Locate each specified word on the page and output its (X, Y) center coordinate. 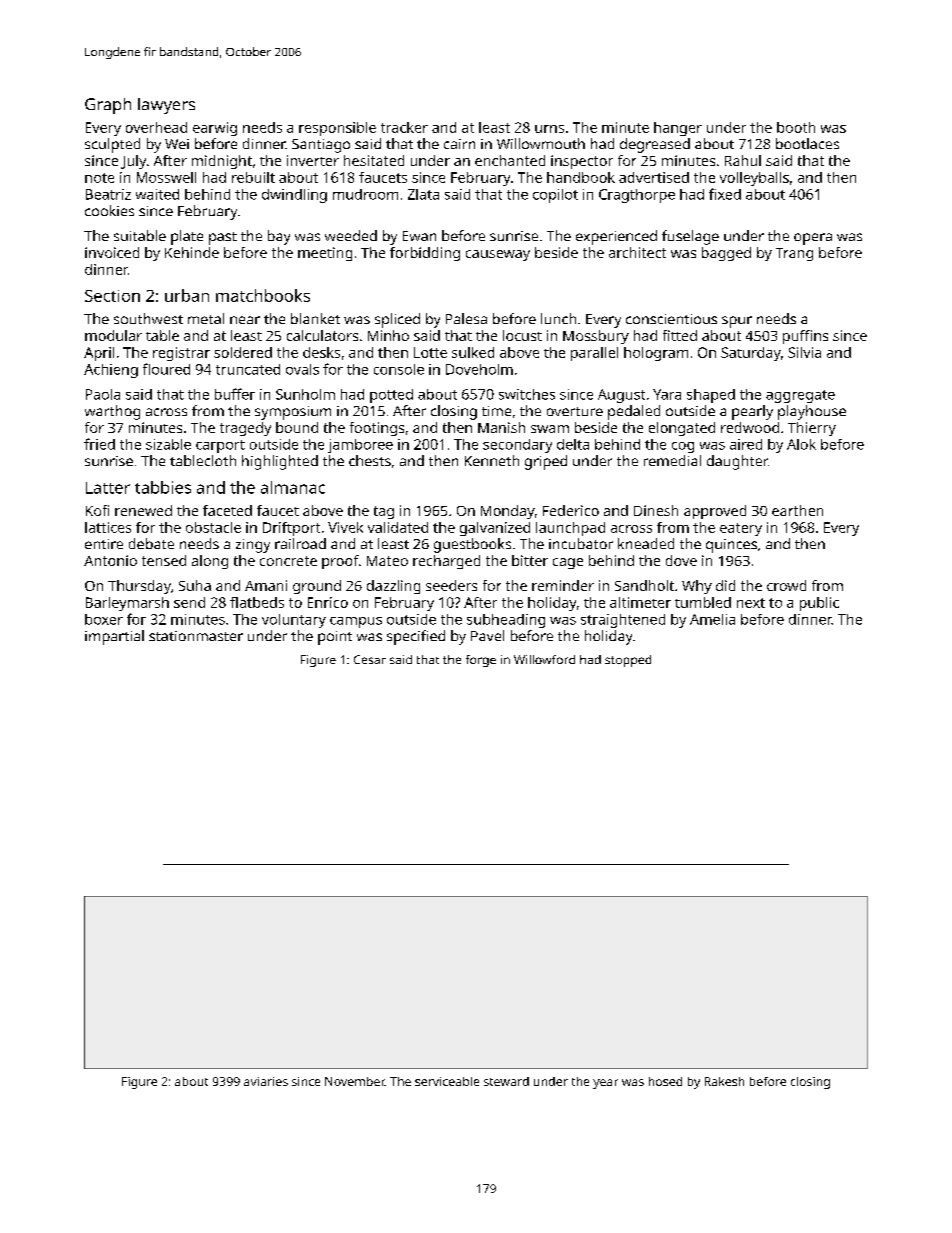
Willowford (544, 659)
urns (549, 129)
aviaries (266, 1081)
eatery (741, 529)
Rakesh (724, 1081)
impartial (114, 637)
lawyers (166, 106)
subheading (506, 621)
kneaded (646, 543)
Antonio (110, 560)
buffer (235, 394)
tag (384, 512)
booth (796, 127)
